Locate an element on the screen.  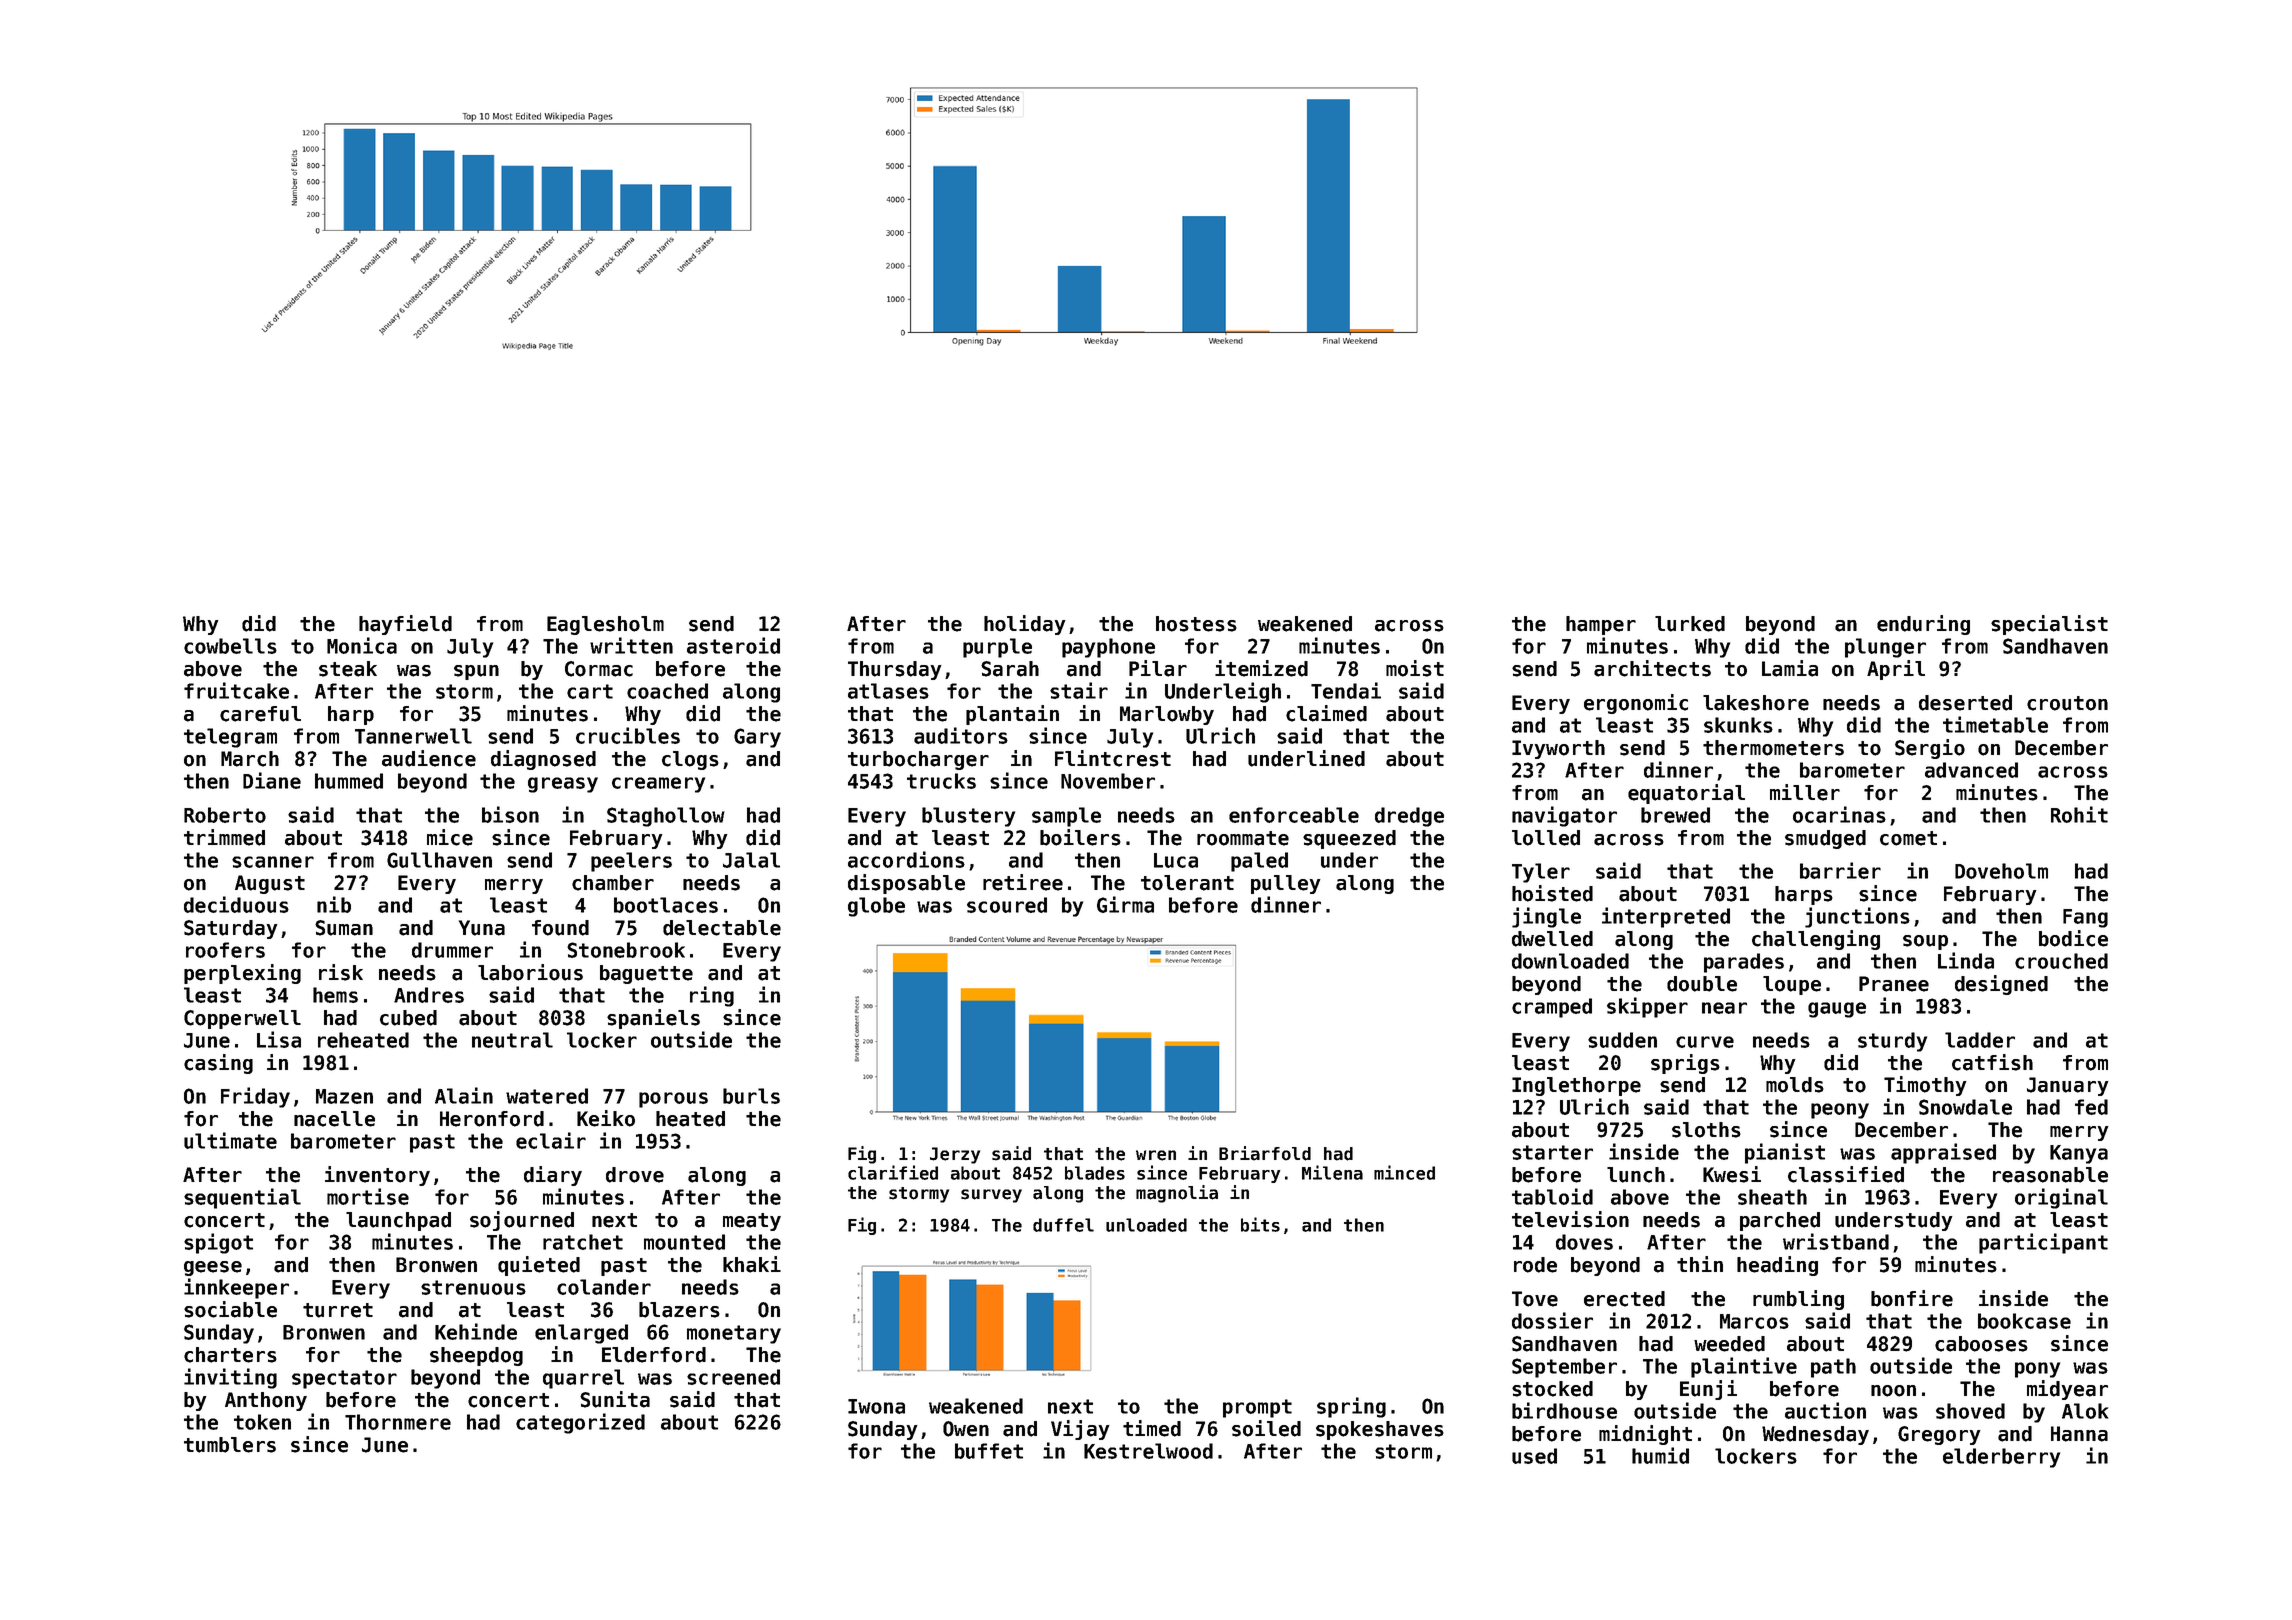
Eaglesholm is located at coordinates (605, 625).
